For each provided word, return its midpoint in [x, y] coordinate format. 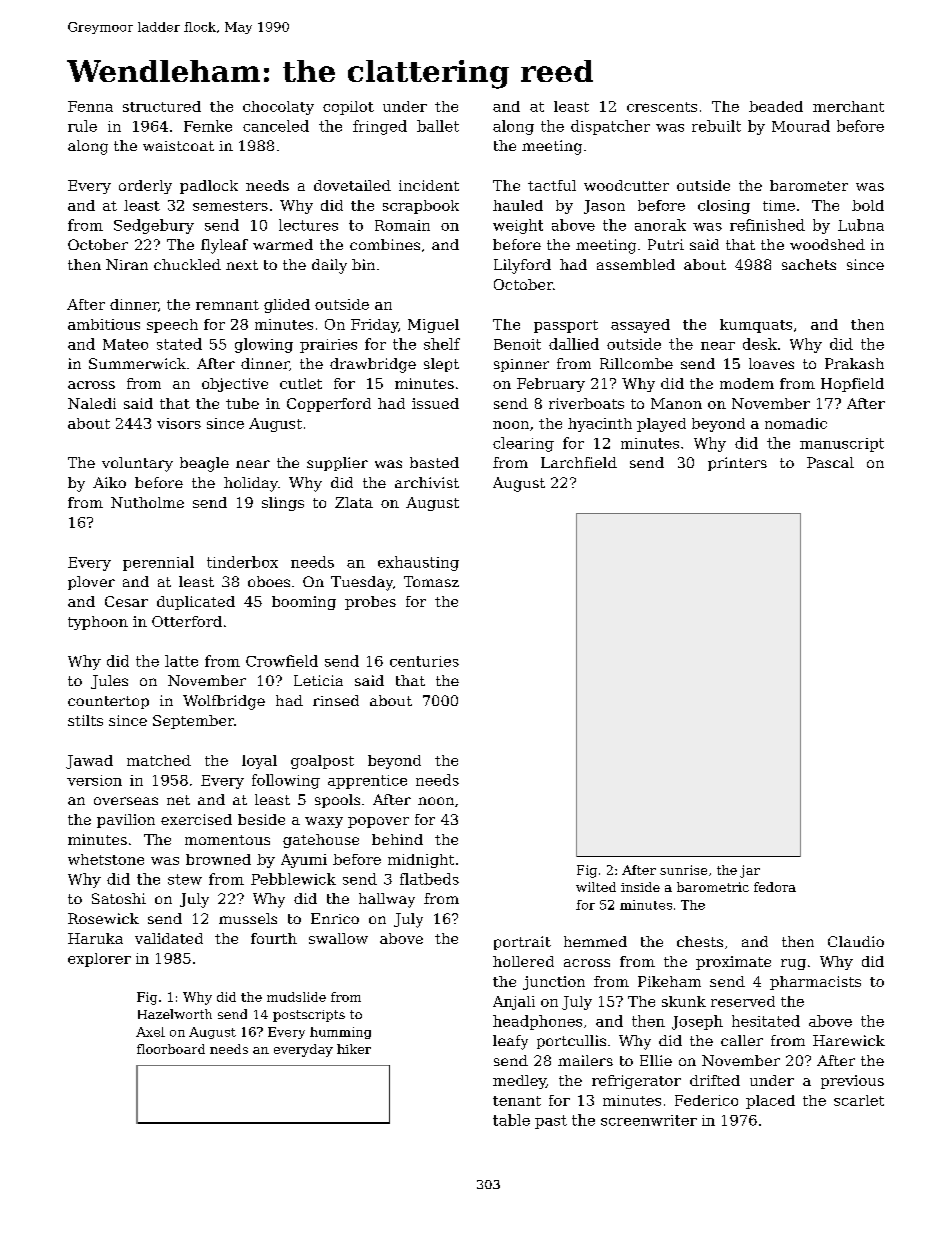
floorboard [171, 1049]
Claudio [856, 941]
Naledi [92, 403]
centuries [424, 661]
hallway [387, 900]
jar [750, 871]
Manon [676, 403]
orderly [145, 187]
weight [518, 226]
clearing [523, 444]
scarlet [859, 1100]
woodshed [827, 244]
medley [519, 1082]
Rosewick [103, 918]
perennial [158, 563]
